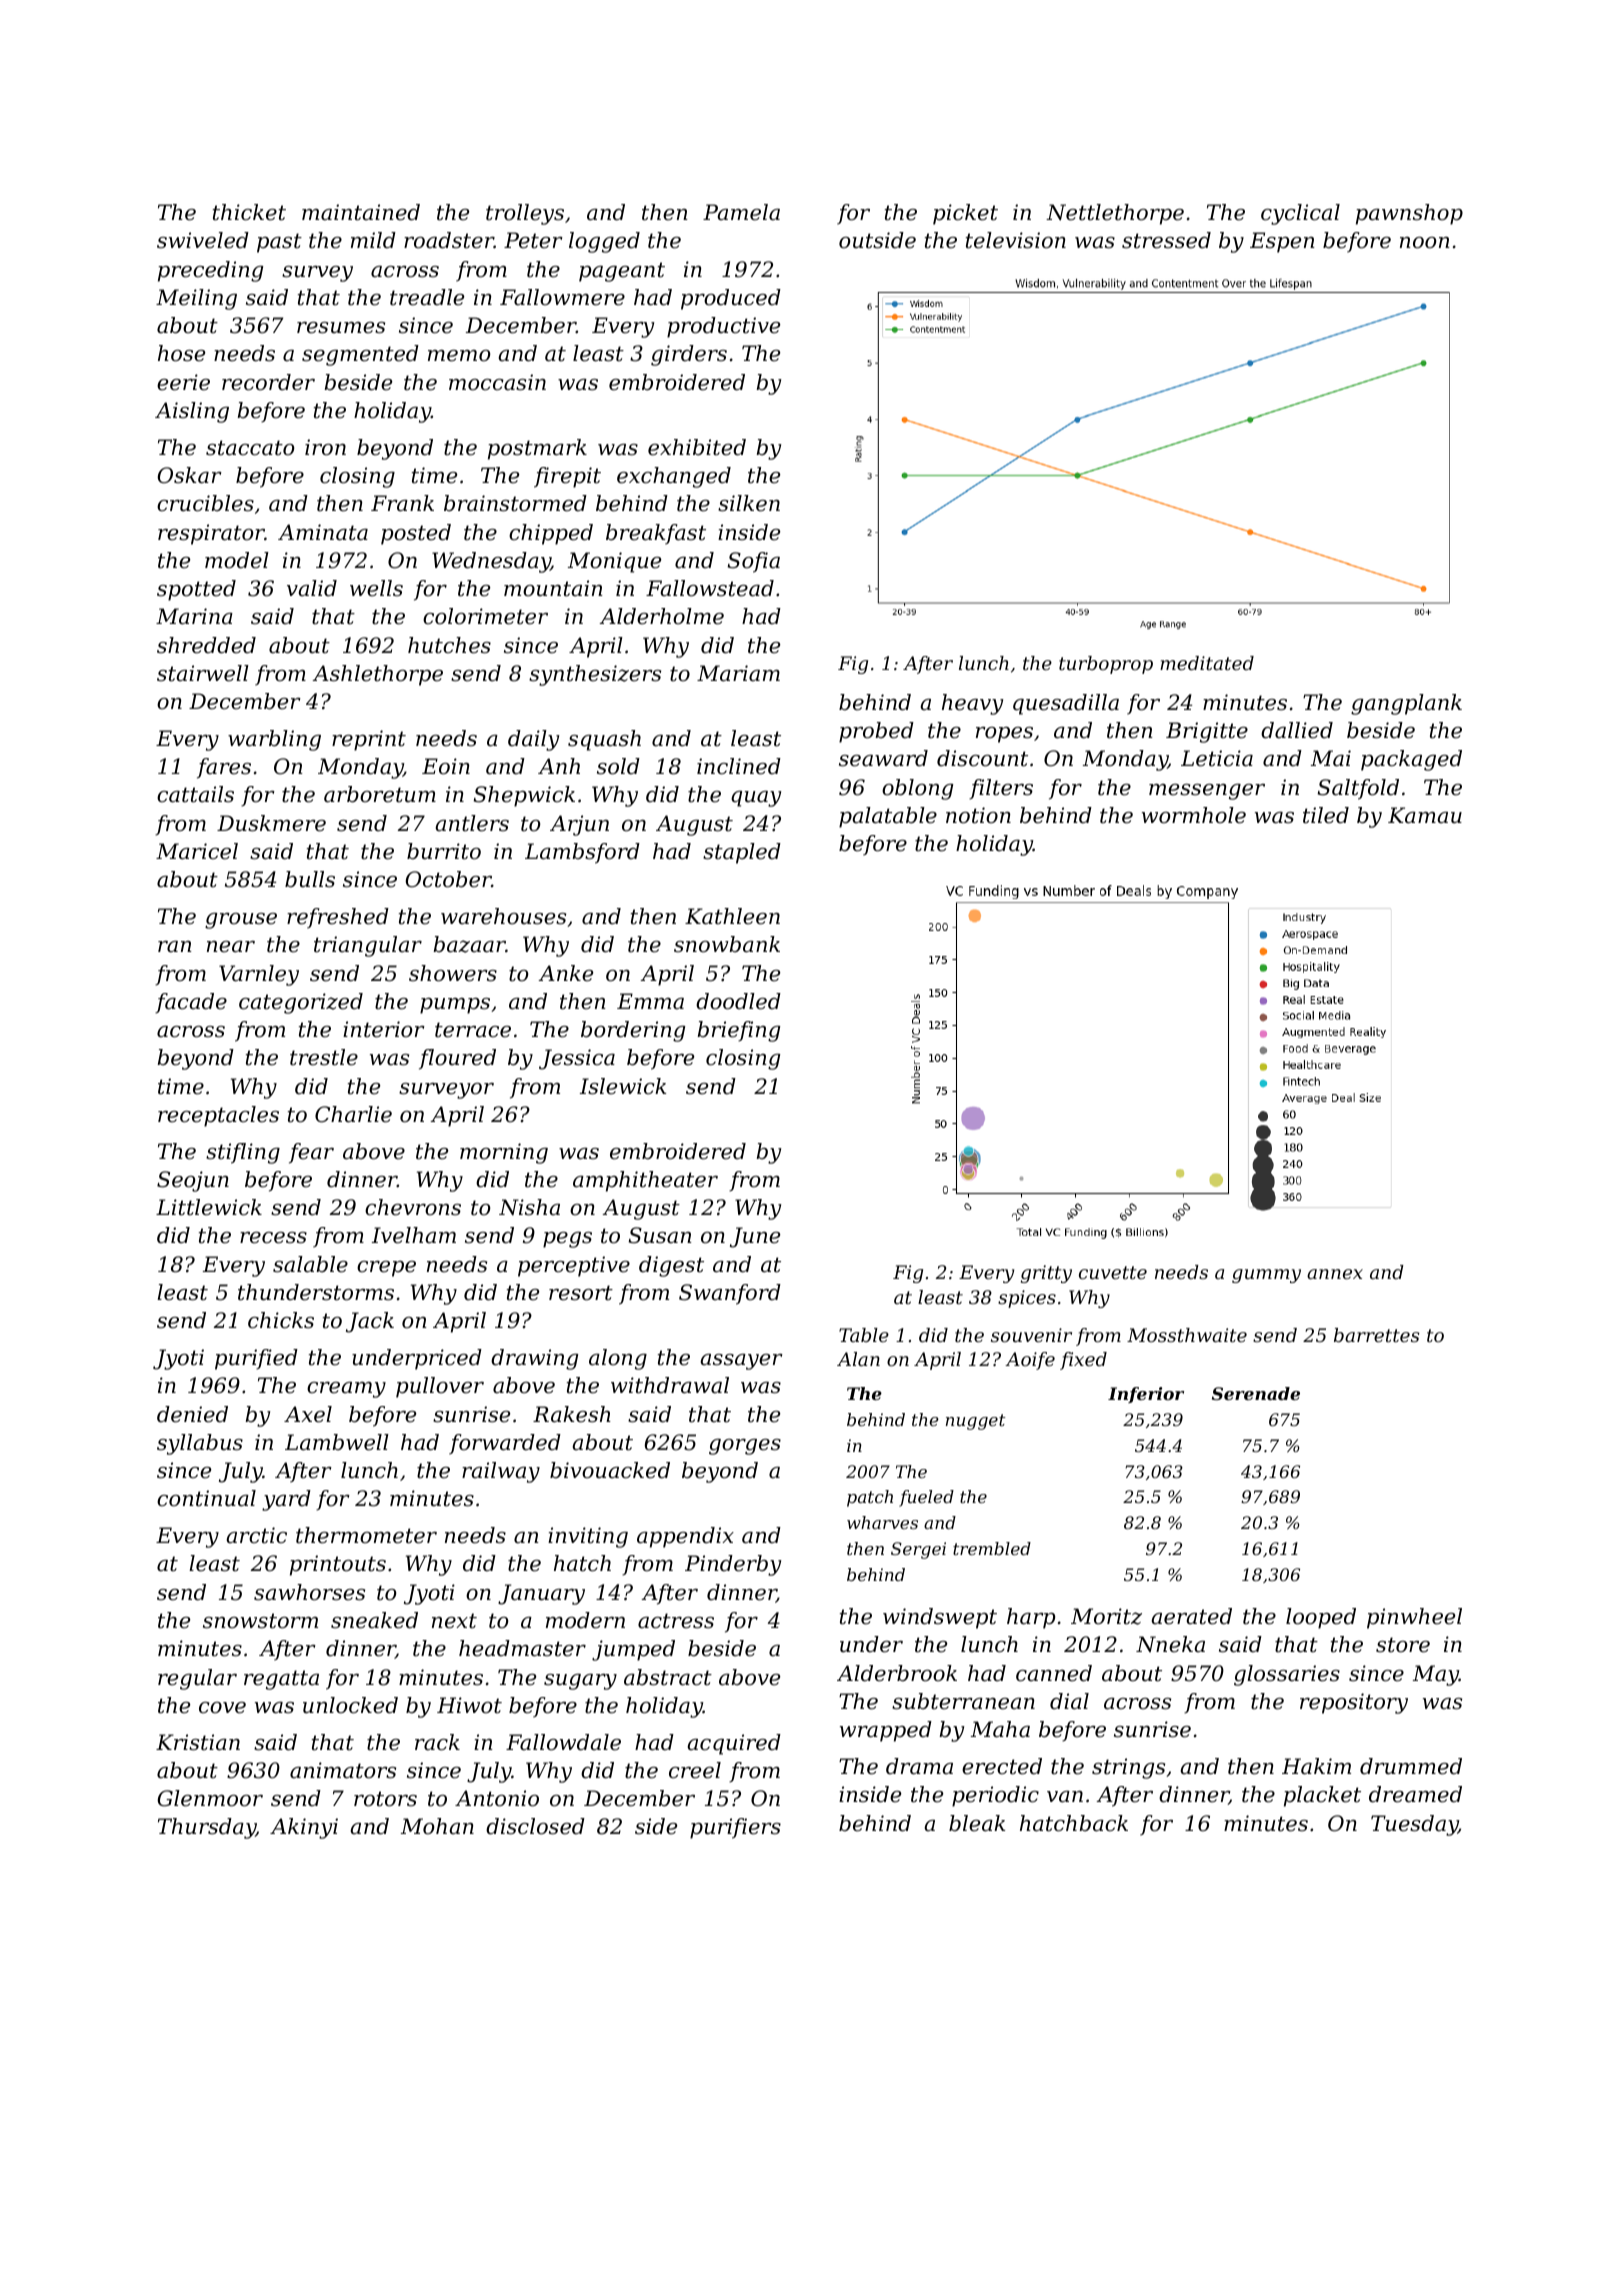  Describe the element at coordinates (1403, 1645) in the page. I see `store` at that location.
